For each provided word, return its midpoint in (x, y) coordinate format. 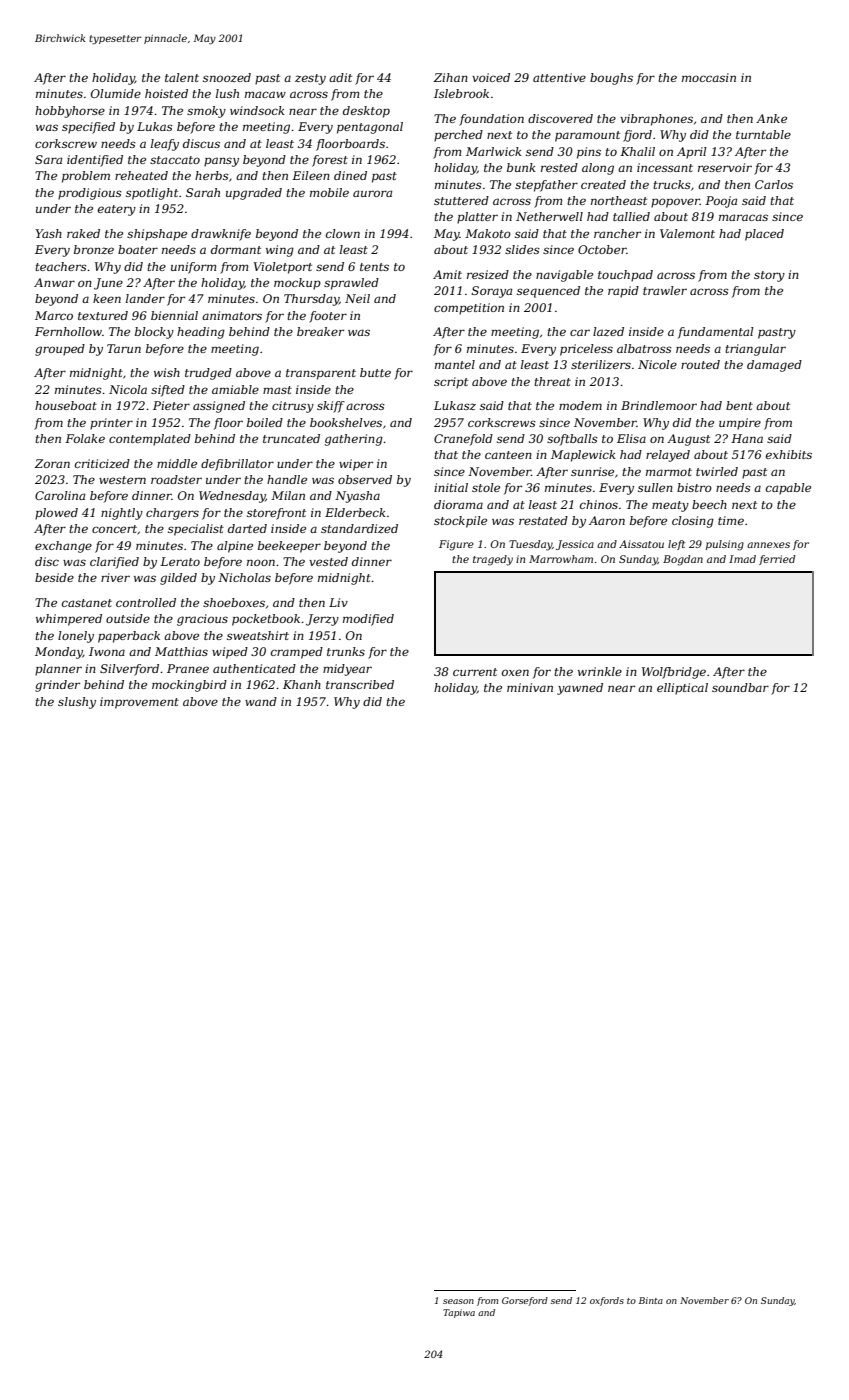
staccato (175, 160)
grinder (57, 686)
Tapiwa (459, 1313)
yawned (580, 689)
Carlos (774, 184)
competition (469, 309)
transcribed (360, 684)
